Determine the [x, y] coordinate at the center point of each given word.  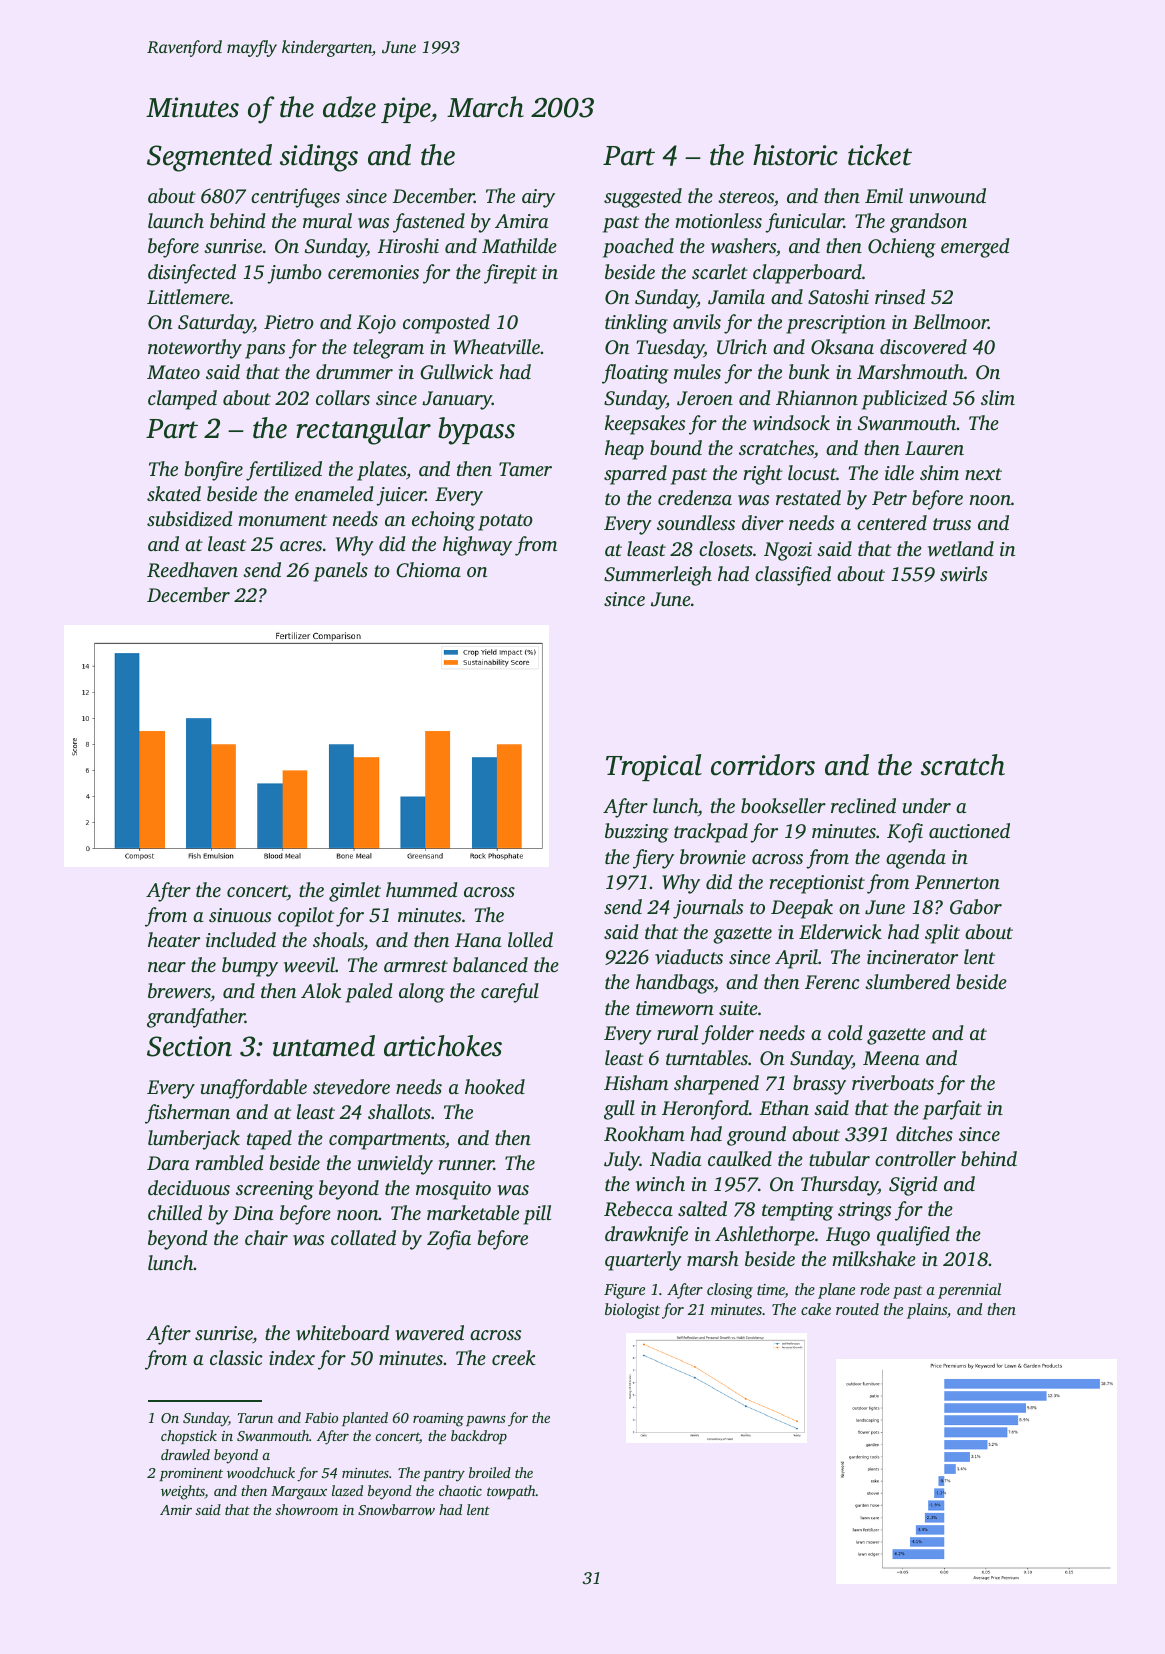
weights [183, 1492]
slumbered [907, 981]
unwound [948, 196]
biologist [632, 1311]
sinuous [240, 915]
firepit [510, 274]
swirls [963, 574]
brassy [819, 1085]
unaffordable [254, 1089]
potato [505, 522]
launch [176, 220]
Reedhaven [192, 570]
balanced [490, 964]
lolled [530, 939]
